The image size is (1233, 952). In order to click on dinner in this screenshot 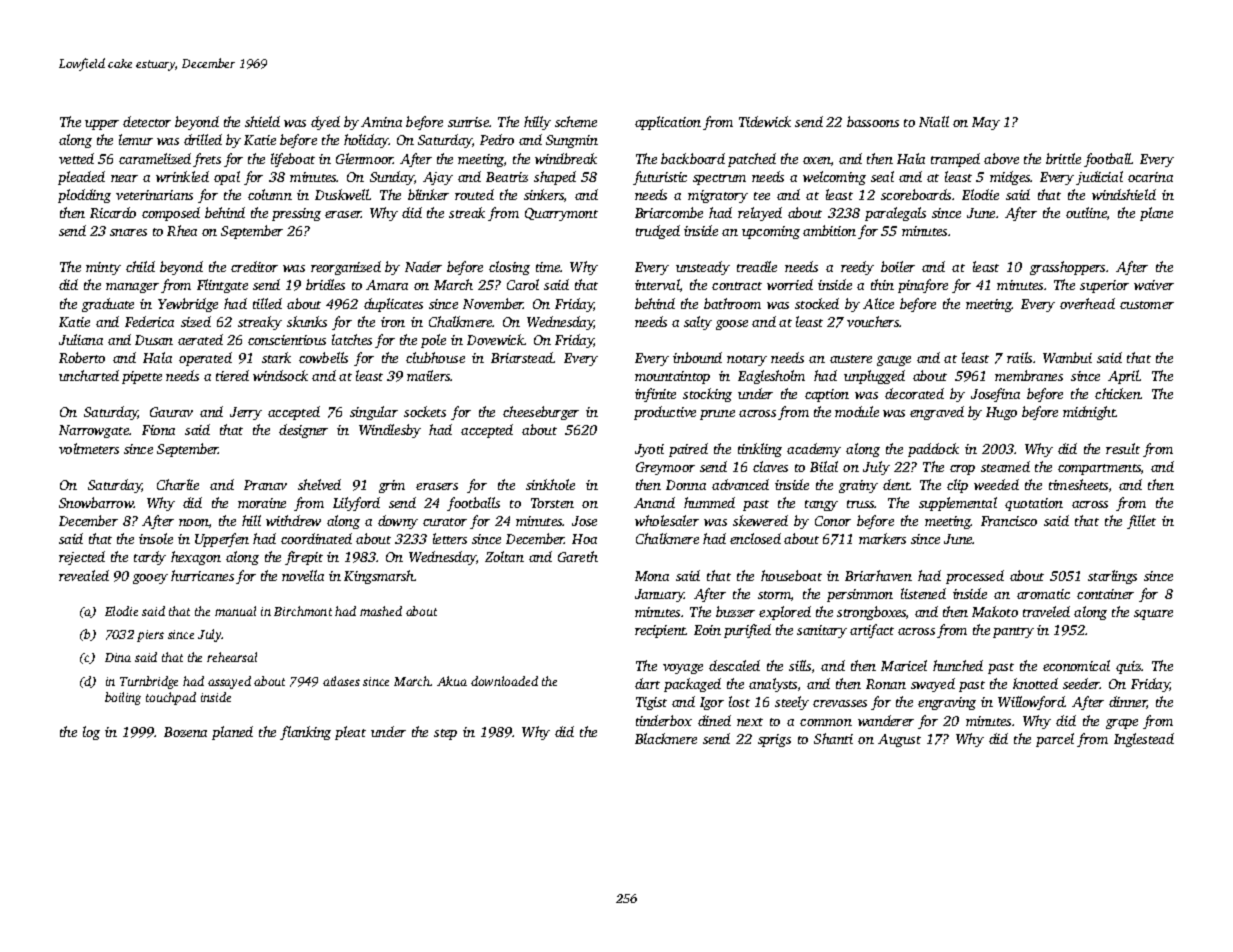, I will do `click(1128, 702)`.
